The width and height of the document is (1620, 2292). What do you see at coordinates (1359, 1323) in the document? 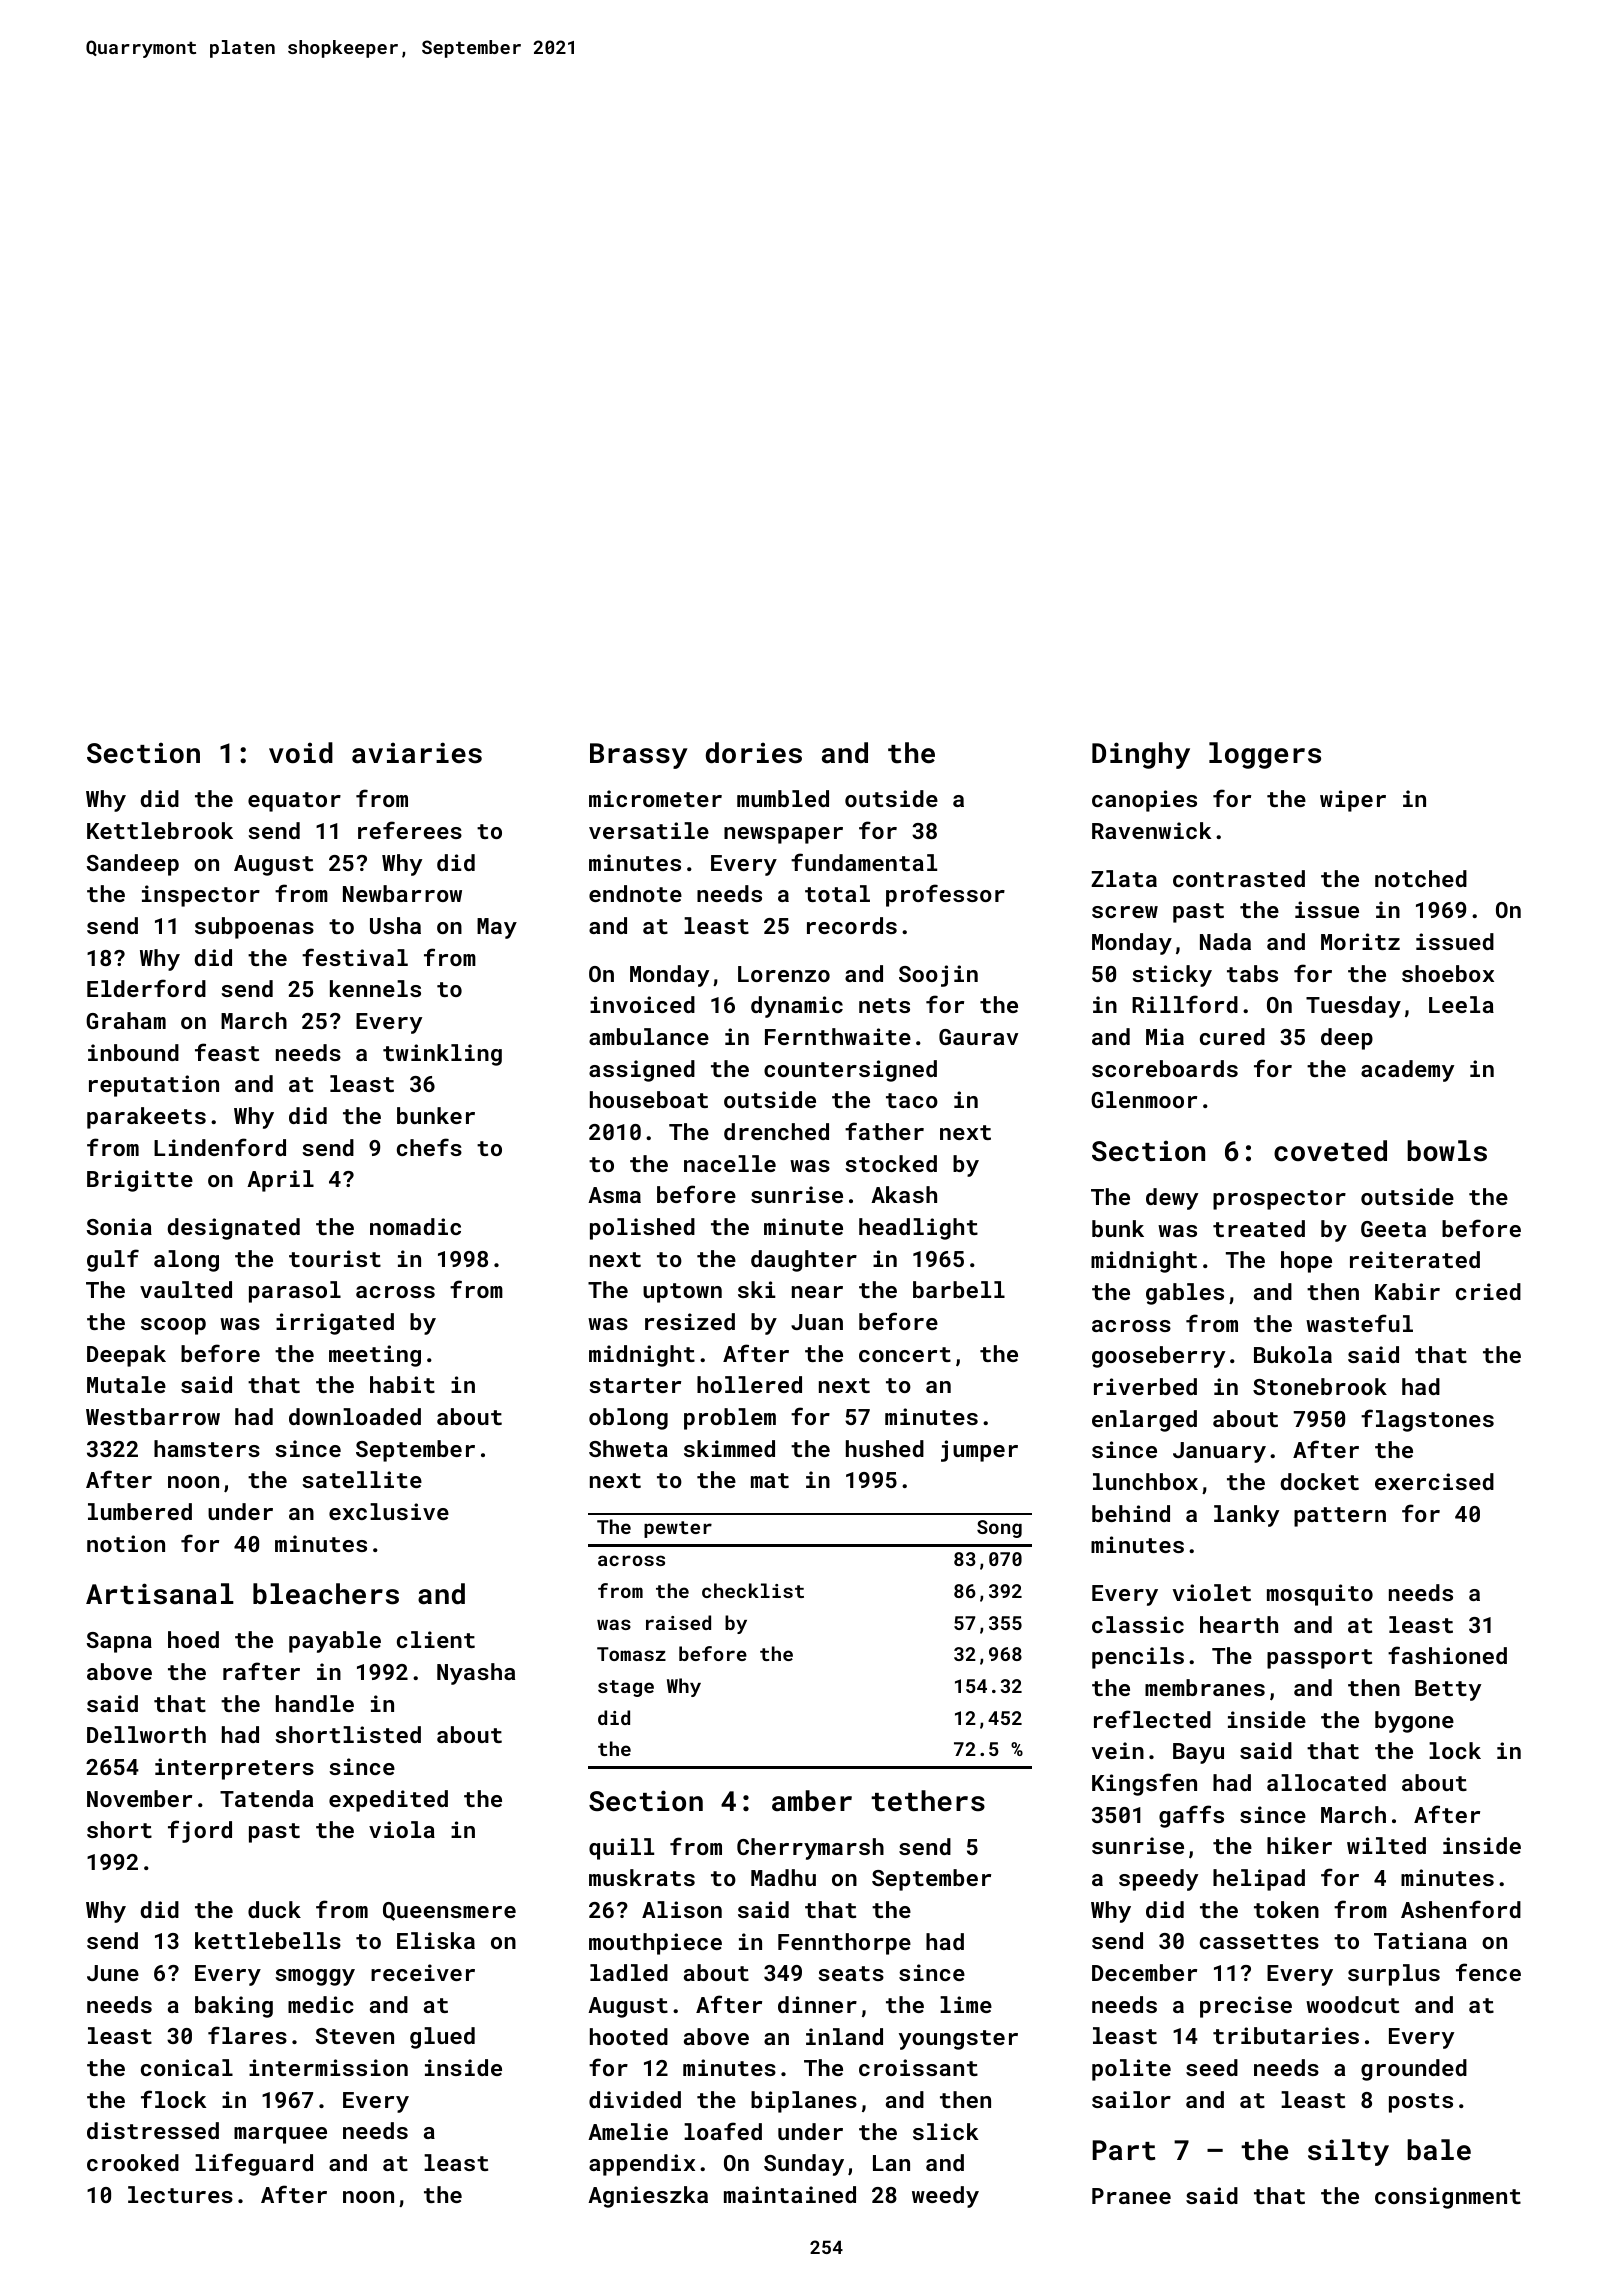
I see `wasteful` at bounding box center [1359, 1323].
